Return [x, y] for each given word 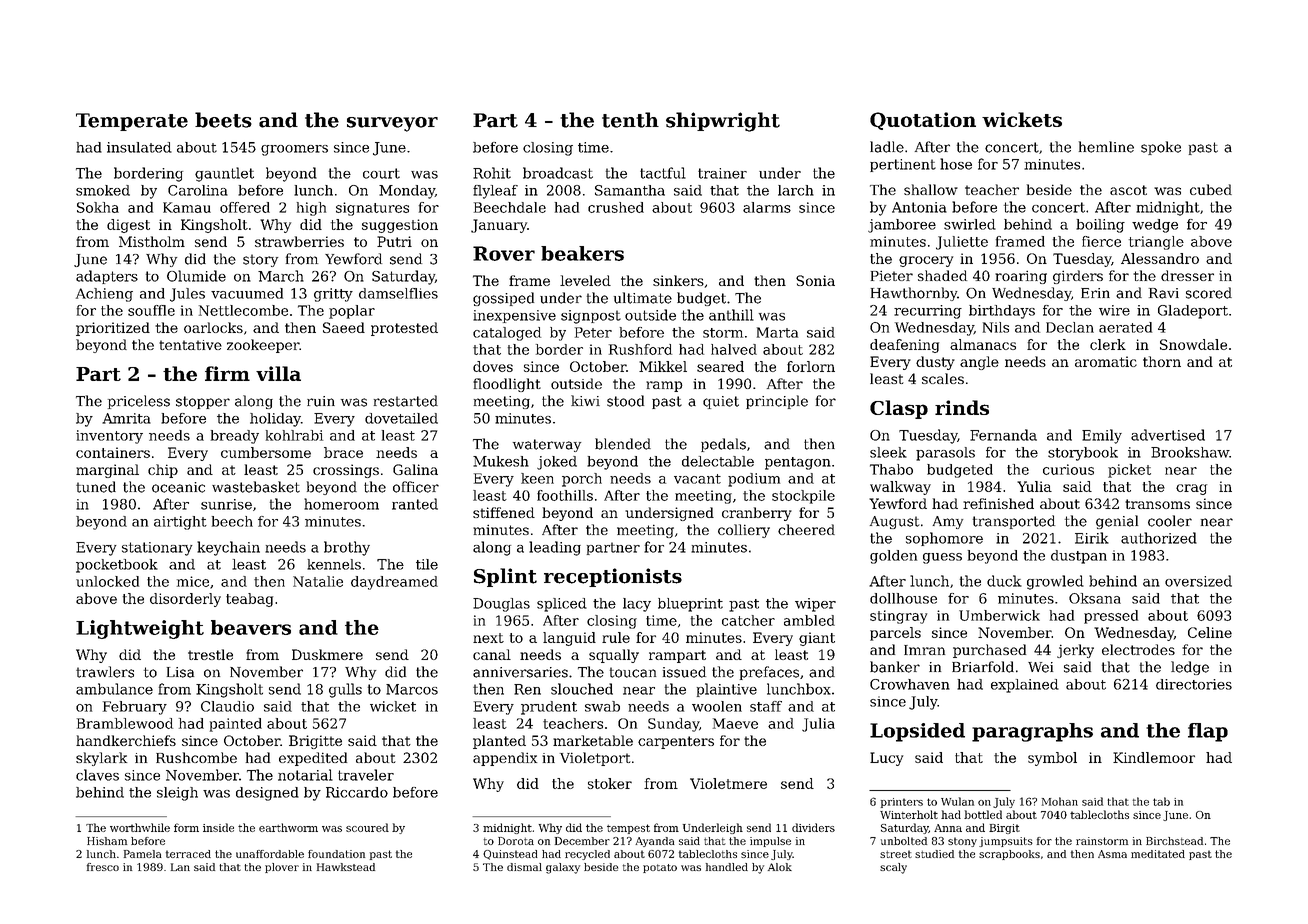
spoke [1161, 148]
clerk [1108, 344]
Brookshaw [1190, 452]
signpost [591, 317]
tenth [630, 120]
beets [223, 120]
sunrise [226, 504]
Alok [780, 867]
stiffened [504, 512]
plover [282, 868]
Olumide [196, 276]
